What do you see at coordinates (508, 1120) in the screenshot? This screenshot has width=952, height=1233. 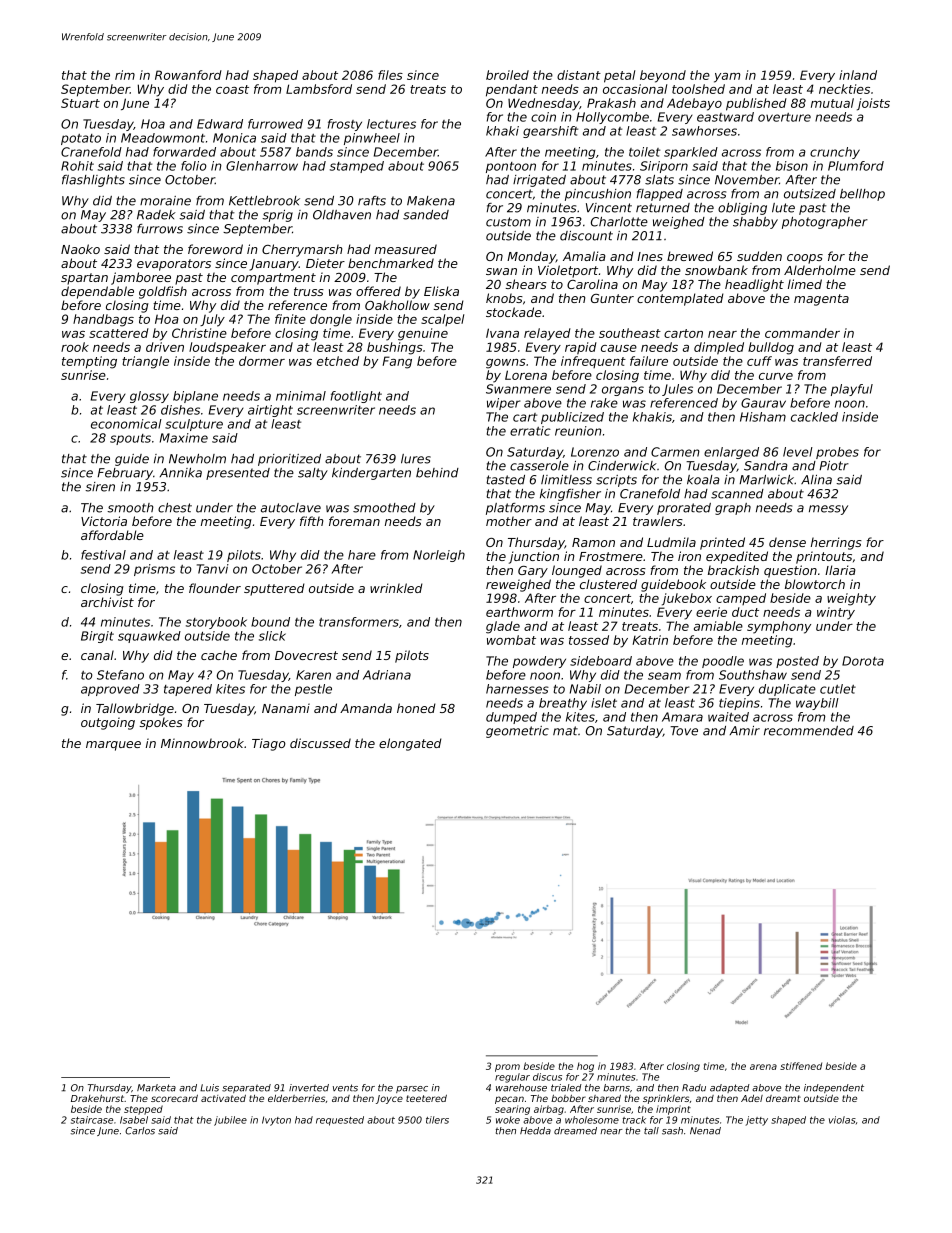 I see `woke` at bounding box center [508, 1120].
